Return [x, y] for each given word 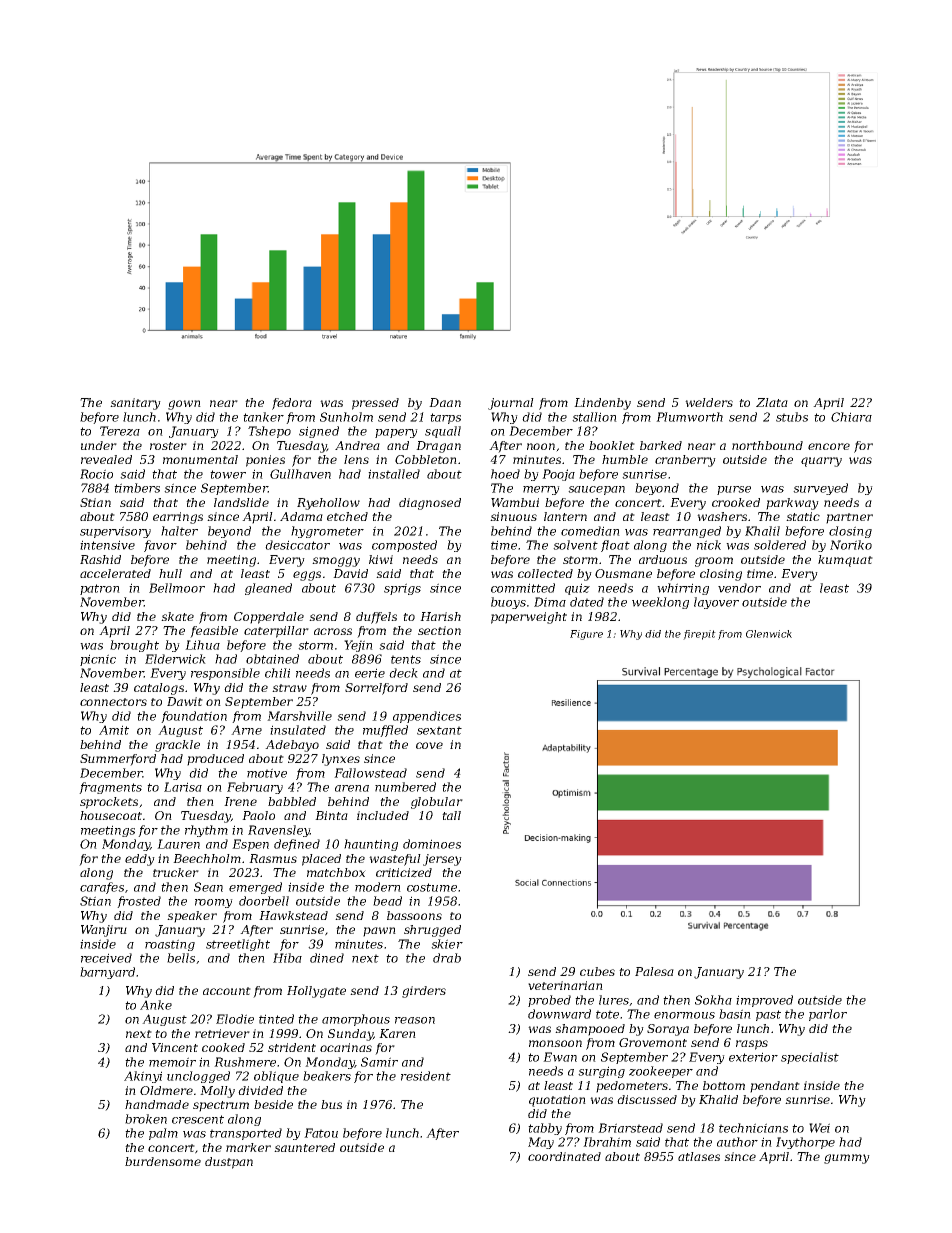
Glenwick [769, 634]
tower [228, 474]
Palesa [654, 971]
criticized [404, 873]
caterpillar [276, 632]
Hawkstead [293, 915]
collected [545, 573]
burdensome [163, 1161]
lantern [565, 516]
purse [734, 490]
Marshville [299, 716]
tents [406, 659]
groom [714, 562]
